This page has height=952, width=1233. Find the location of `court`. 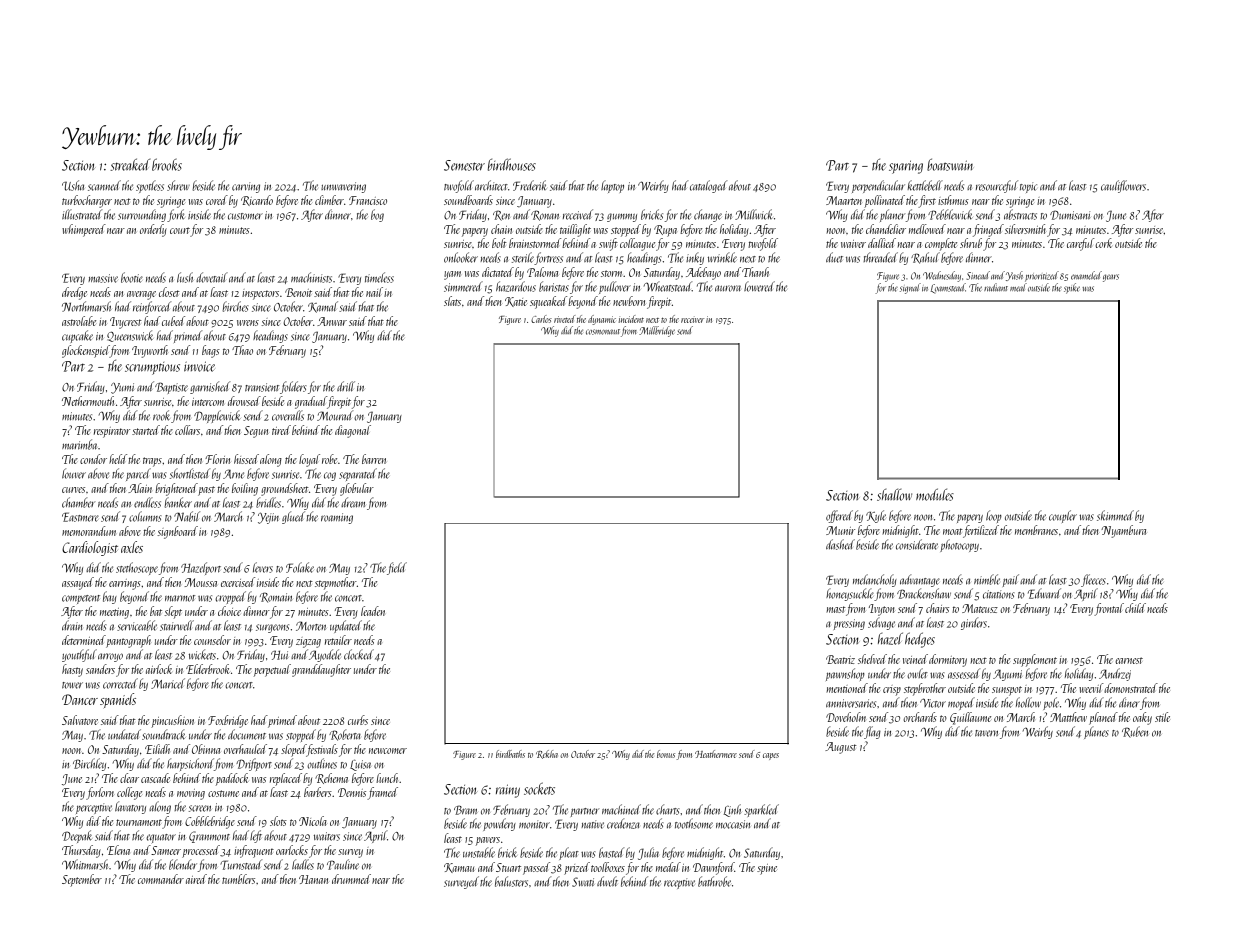

court is located at coordinates (180, 230).
